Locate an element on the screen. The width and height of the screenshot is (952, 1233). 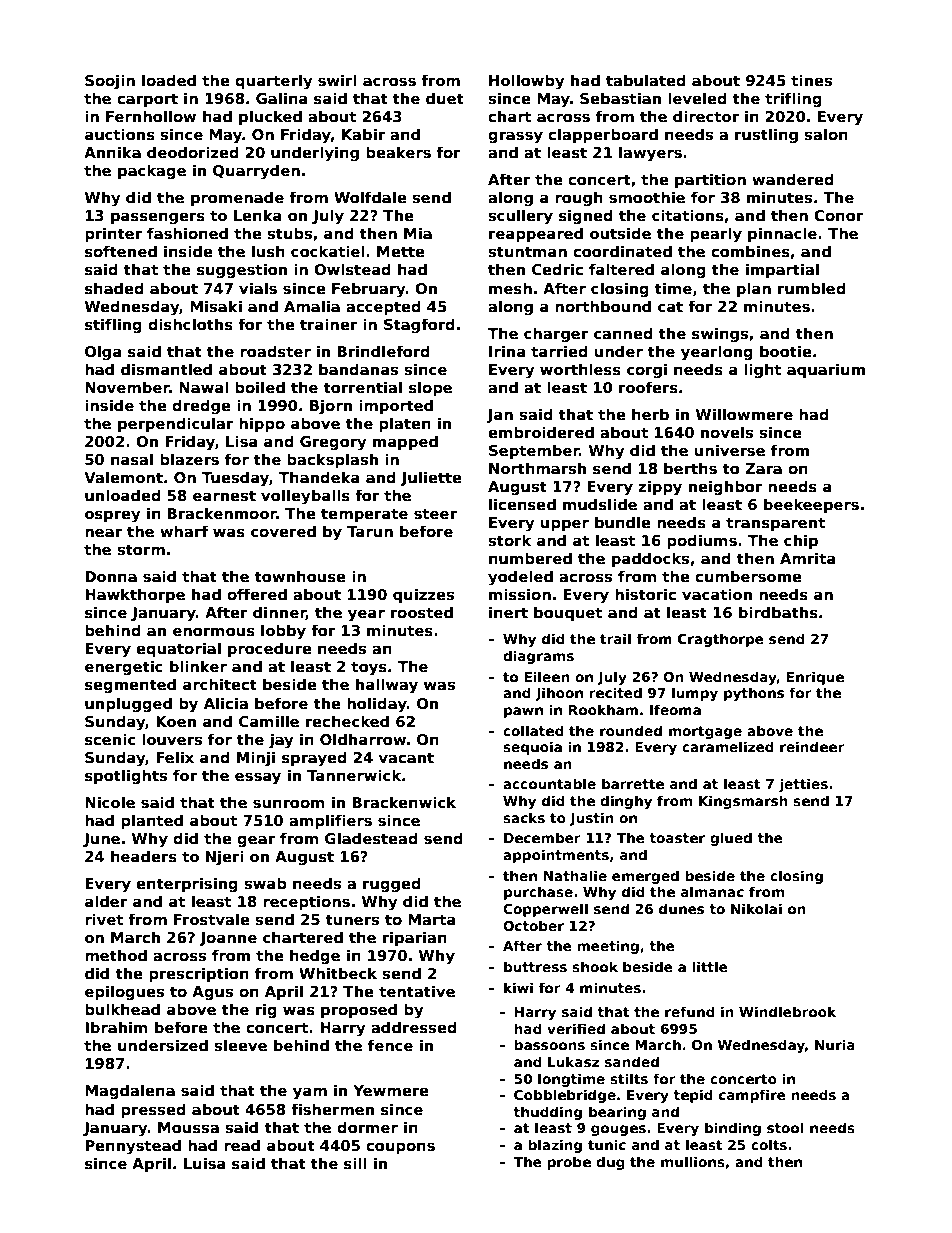
read is located at coordinates (242, 1145).
